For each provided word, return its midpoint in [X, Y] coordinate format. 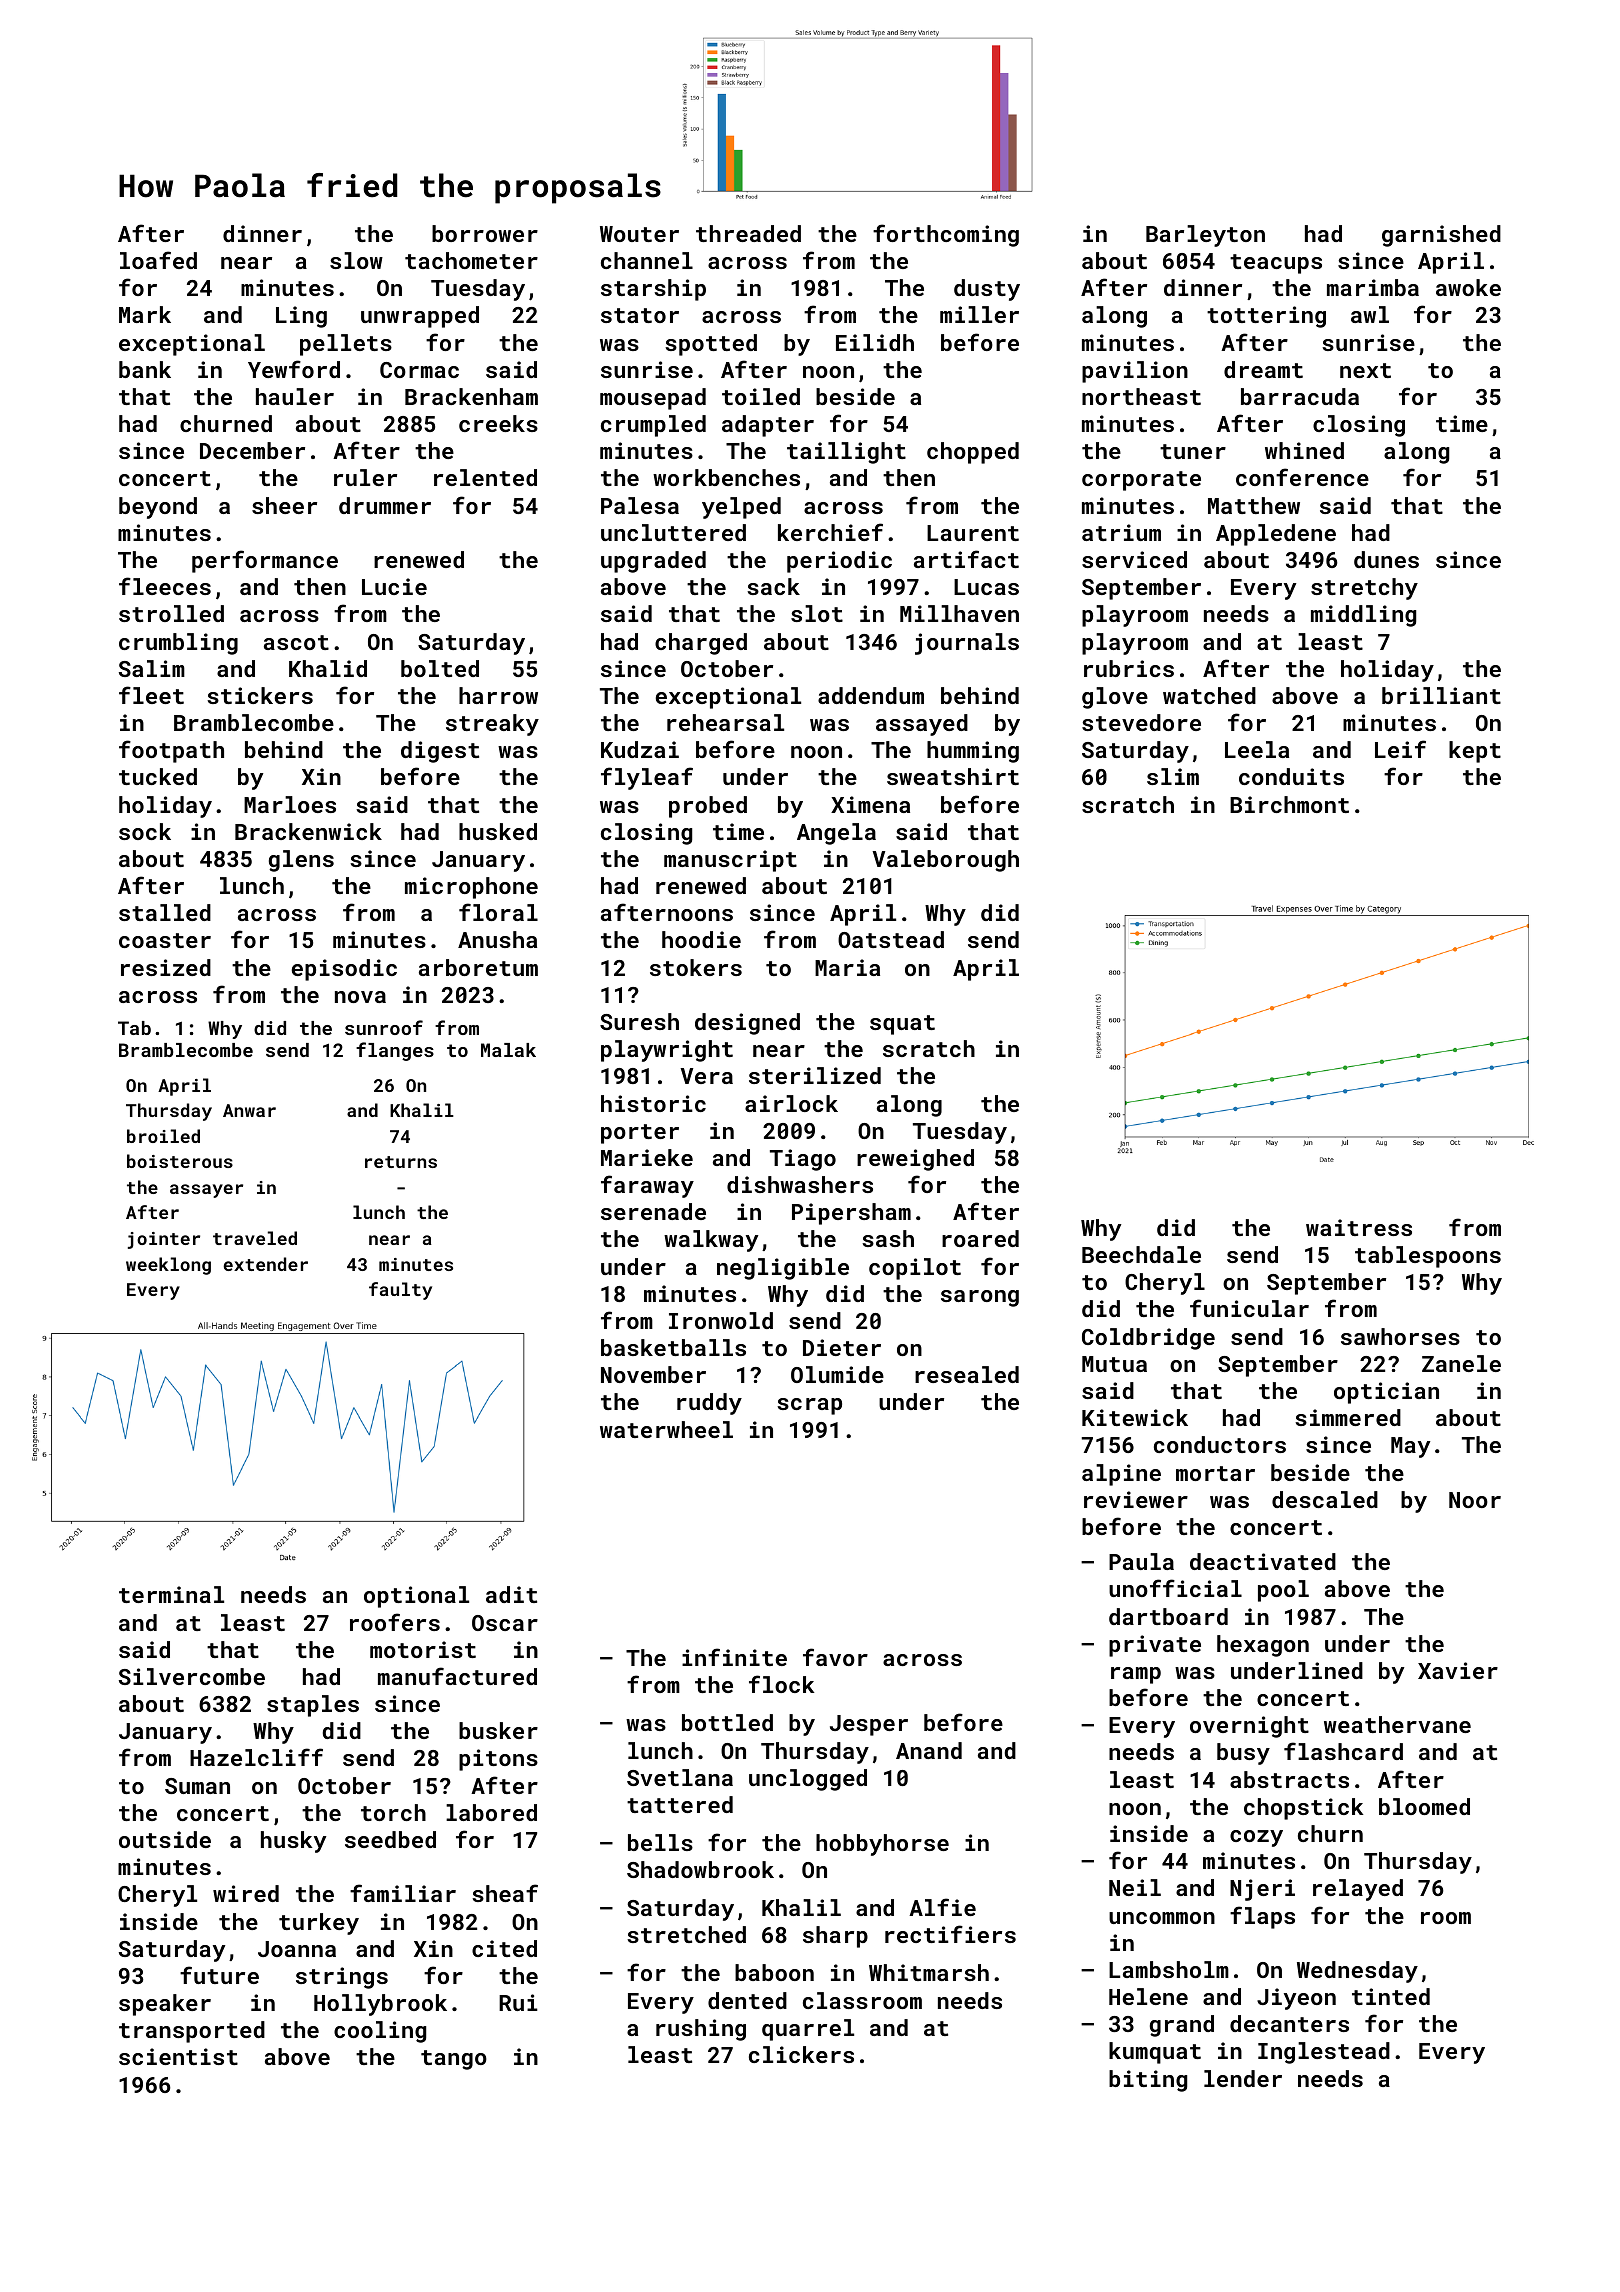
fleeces [165, 586]
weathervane [1397, 1724]
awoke [1468, 287]
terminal [171, 1594]
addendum [871, 695]
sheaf [505, 1893]
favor [835, 1657]
